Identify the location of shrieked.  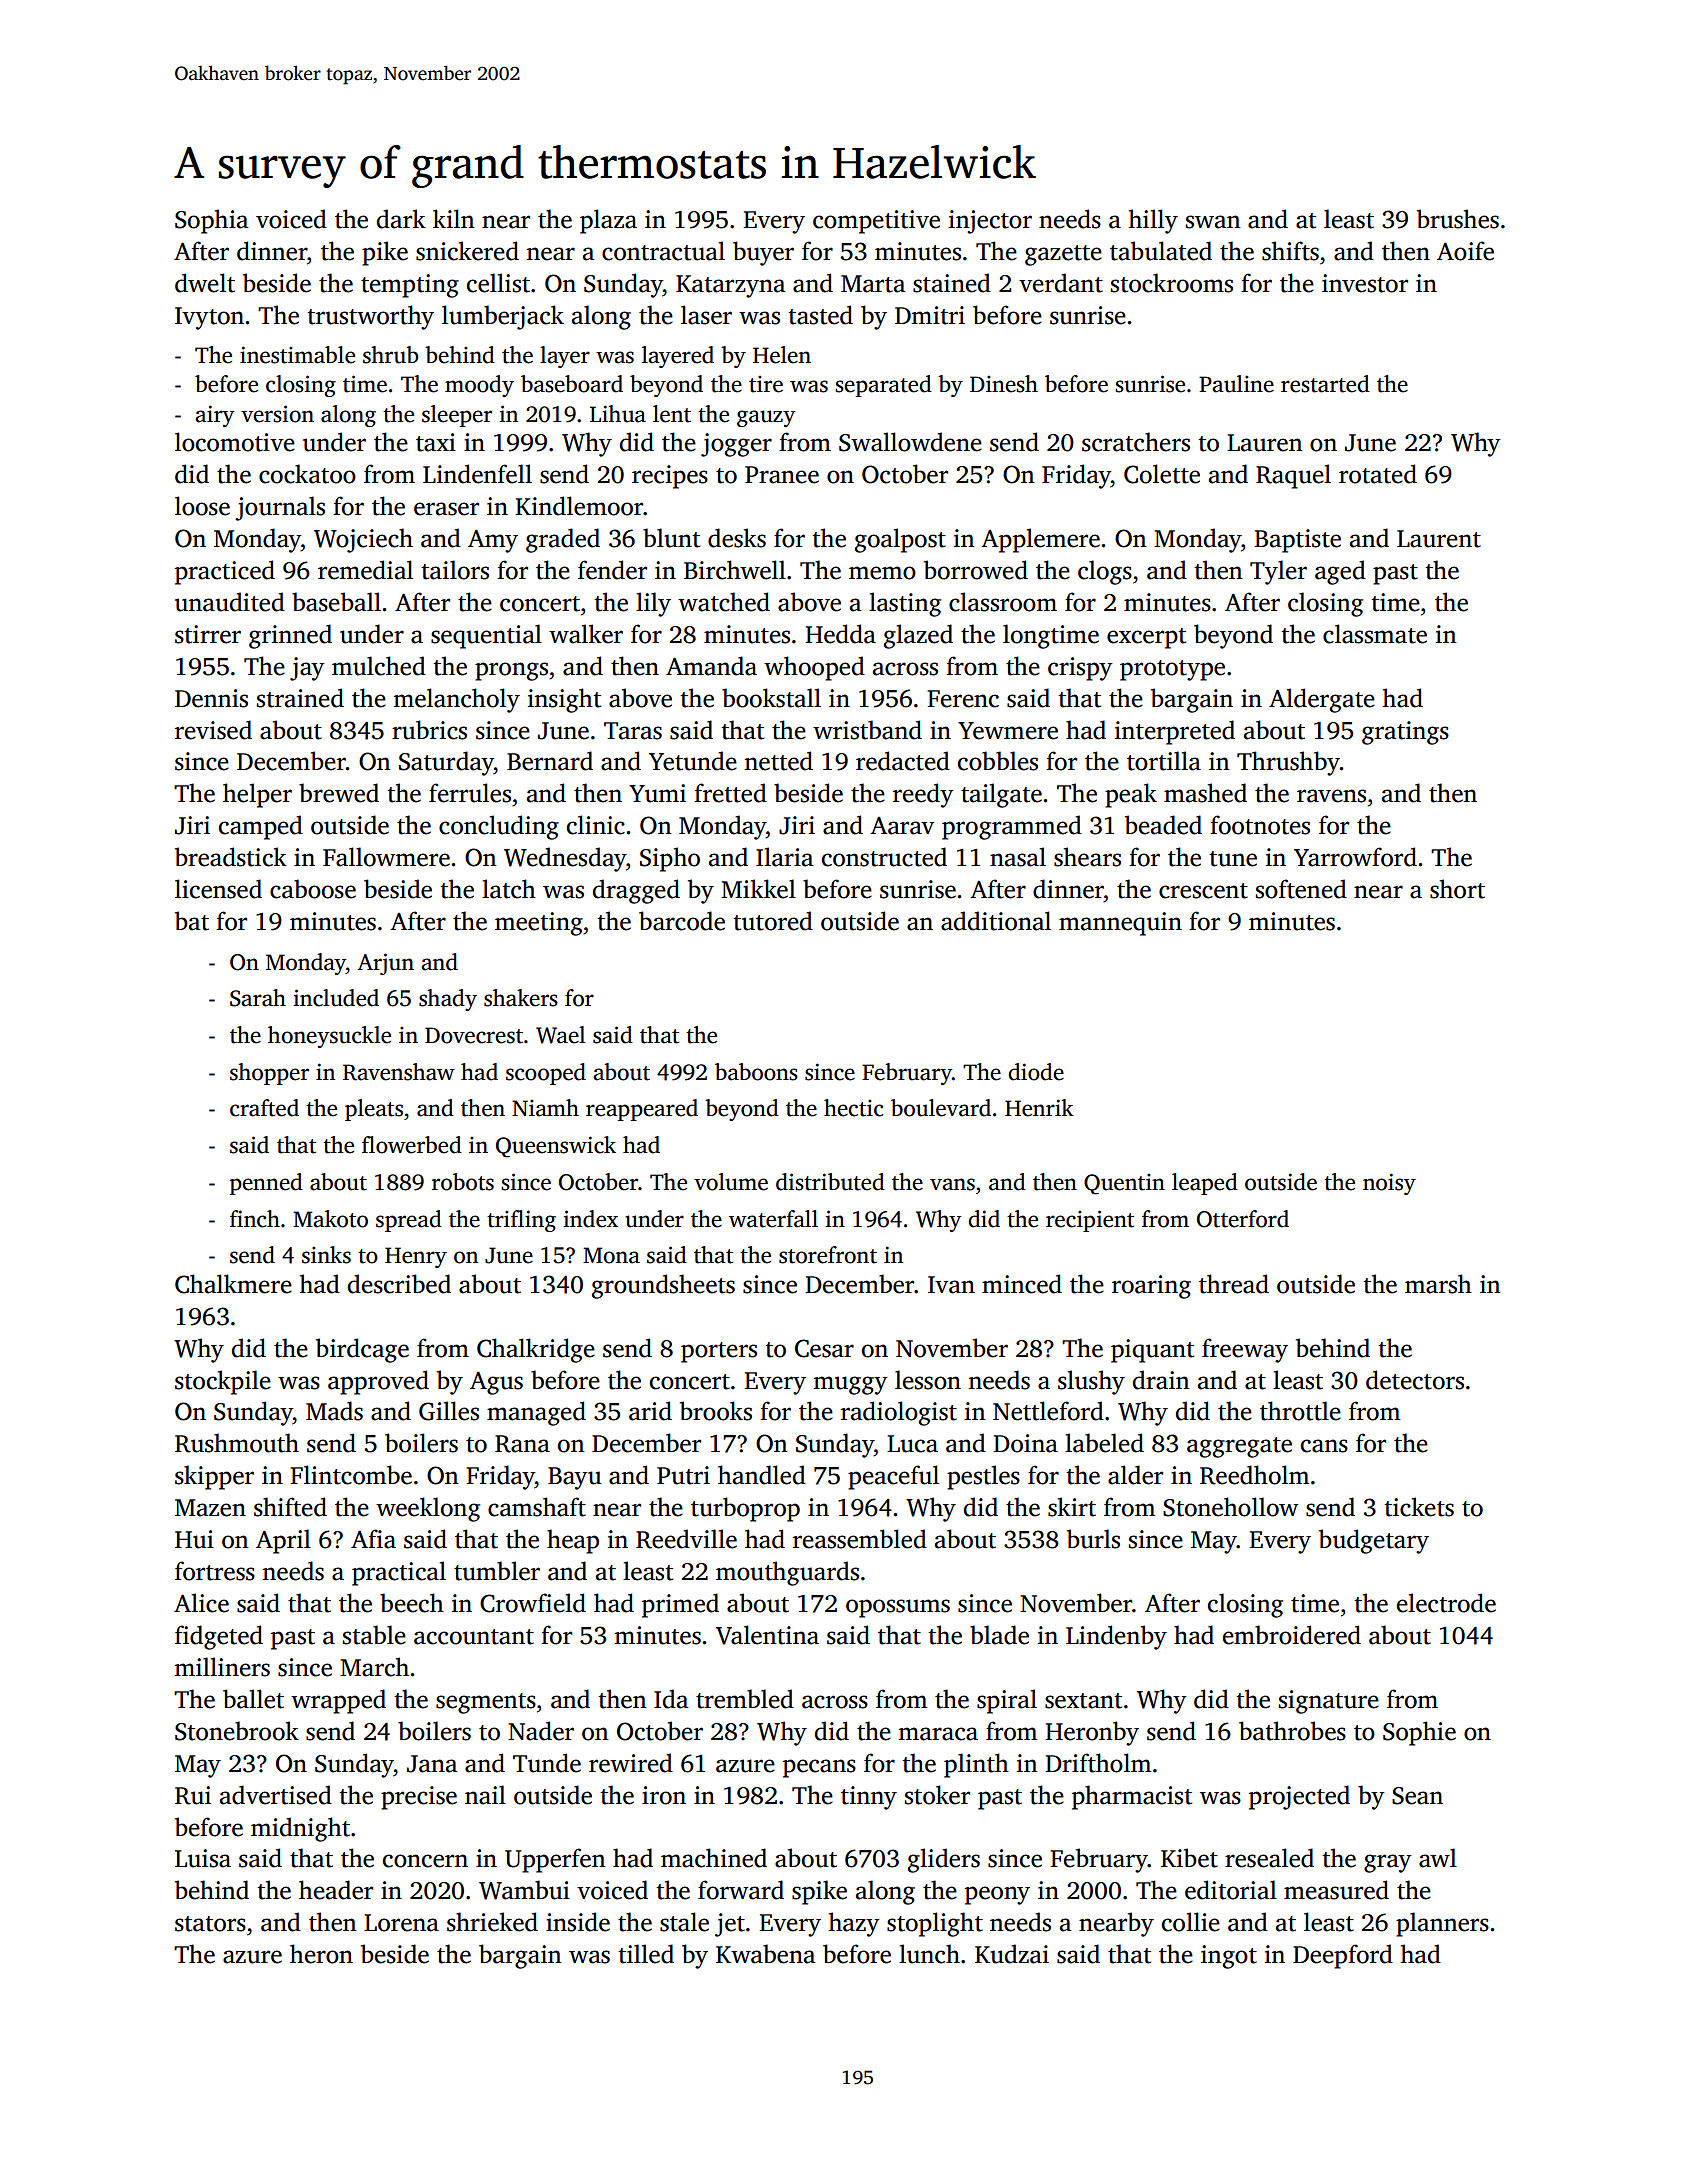
(492, 1922).
